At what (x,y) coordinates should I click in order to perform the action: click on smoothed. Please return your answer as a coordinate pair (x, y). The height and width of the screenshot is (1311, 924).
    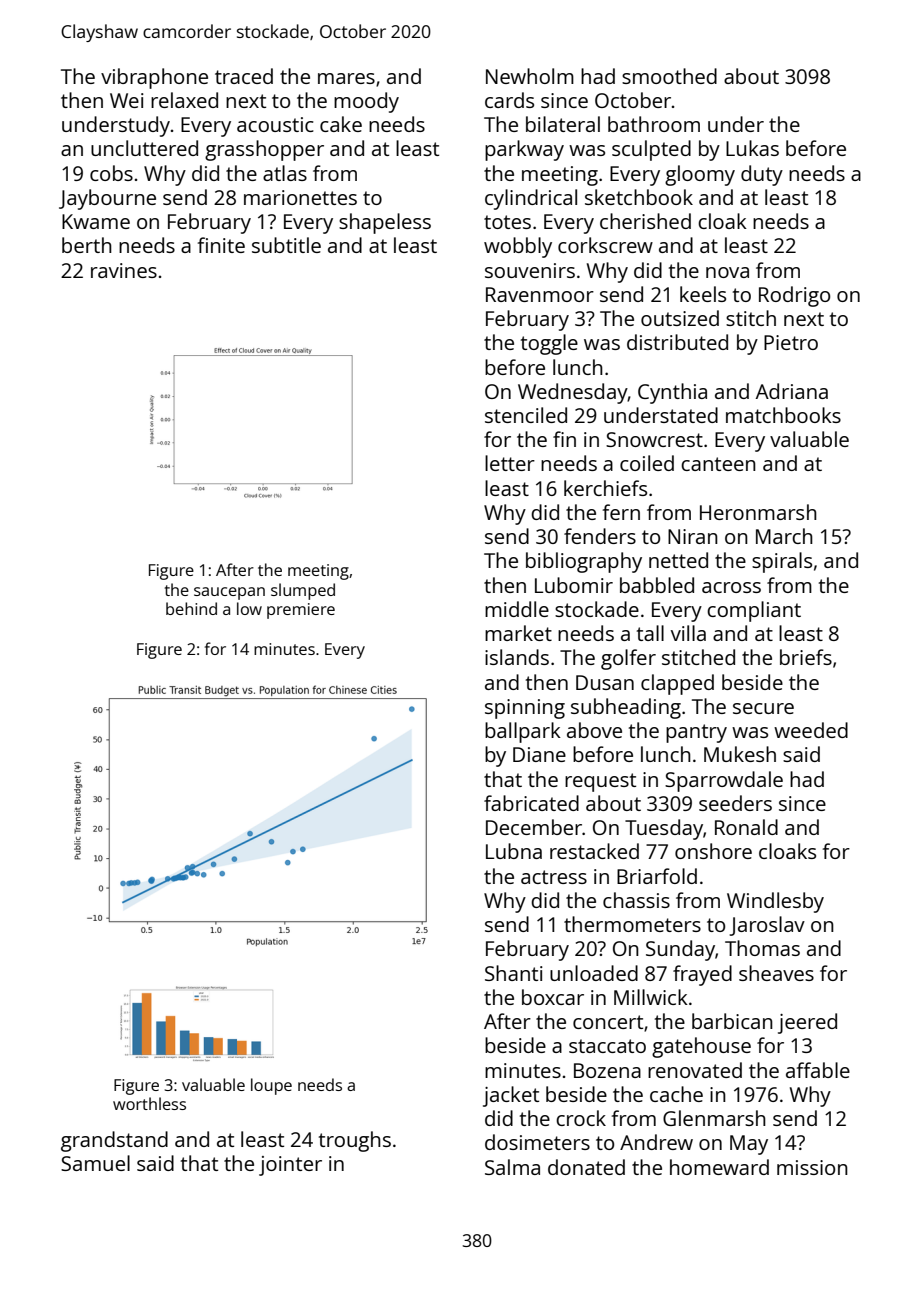
    Looking at the image, I should click on (669, 76).
